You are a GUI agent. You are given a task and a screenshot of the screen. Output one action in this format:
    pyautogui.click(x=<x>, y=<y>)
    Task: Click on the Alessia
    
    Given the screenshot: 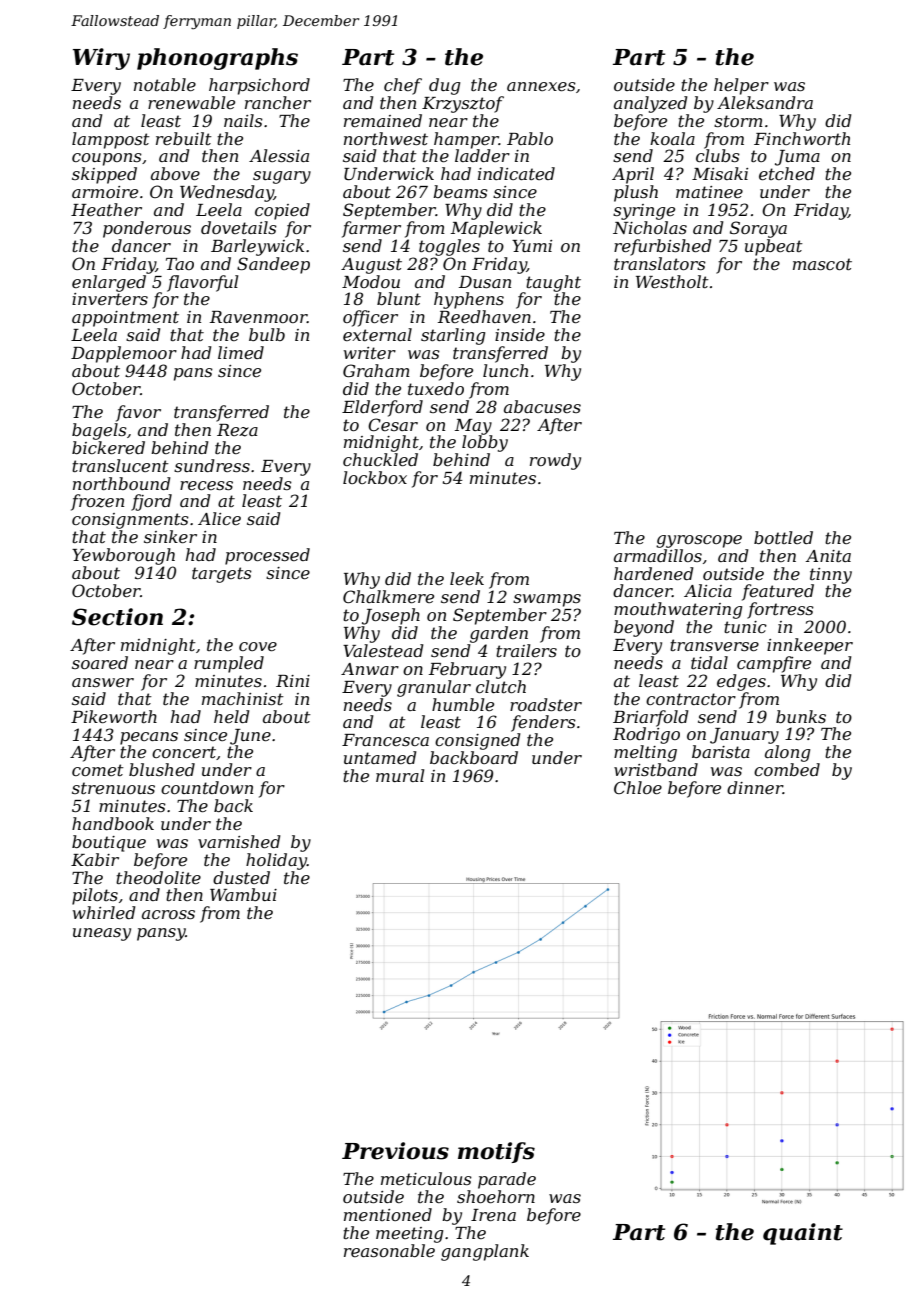 What is the action you would take?
    pyautogui.click(x=279, y=155)
